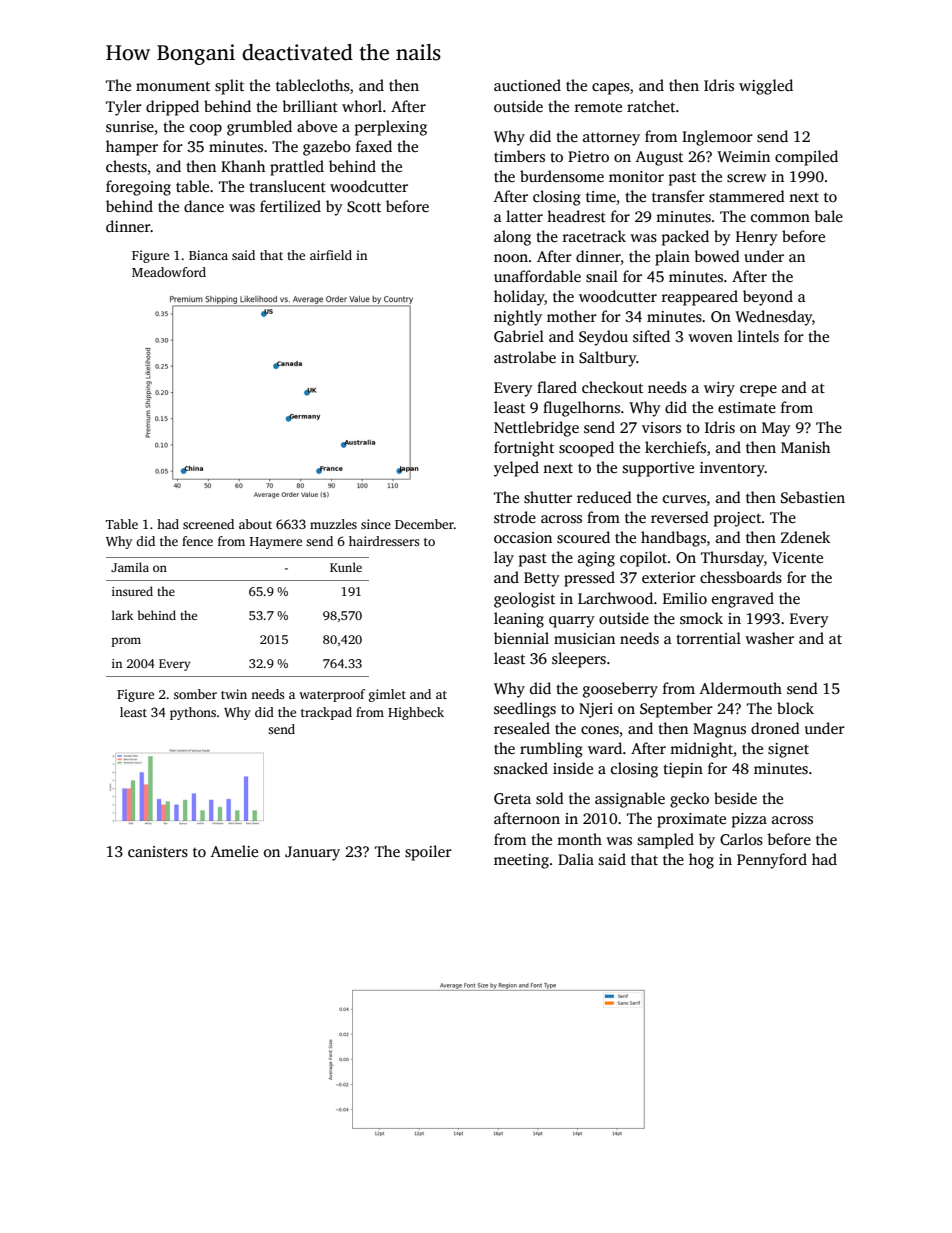 The width and height of the image is (952, 1233). I want to click on timbers, so click(519, 156).
